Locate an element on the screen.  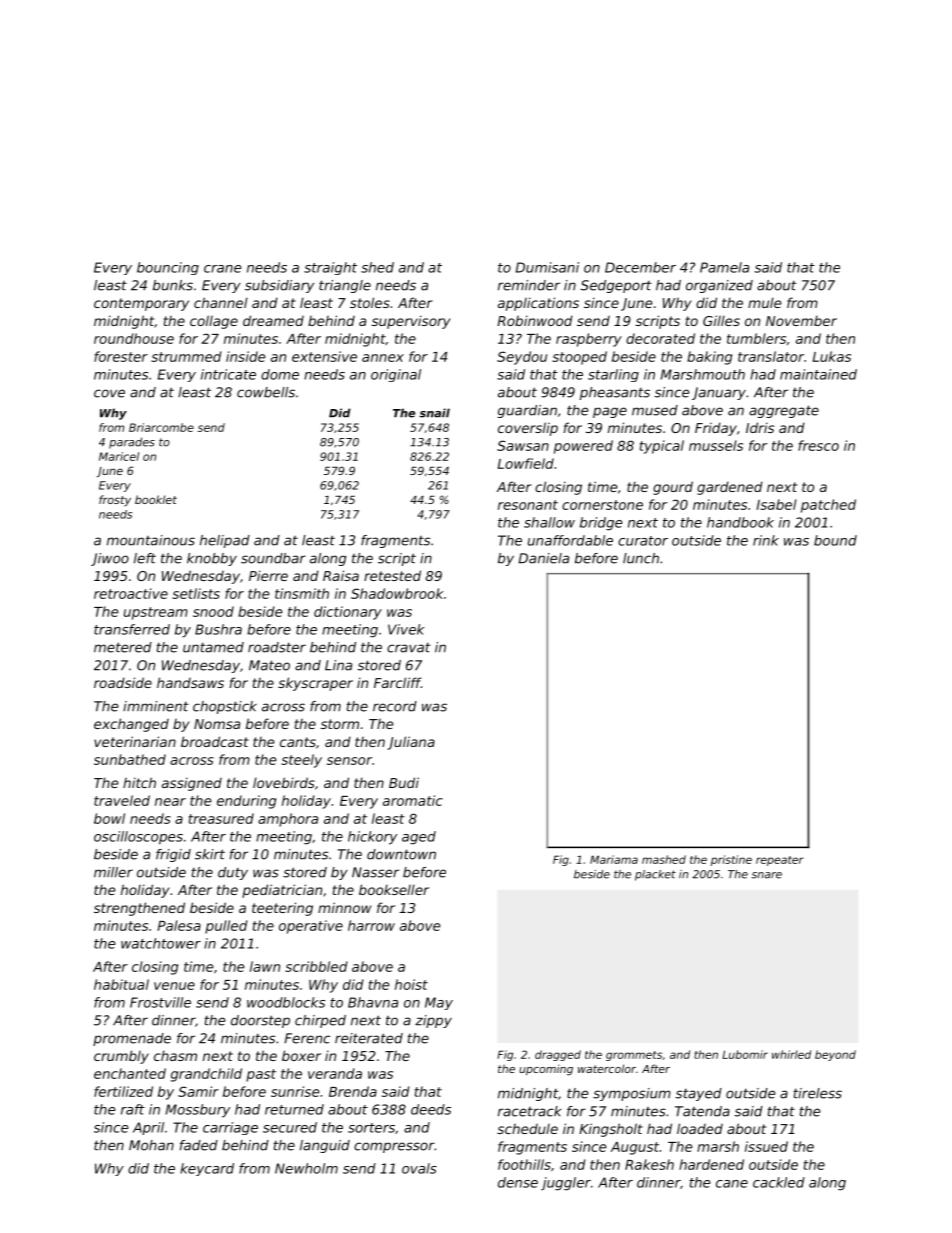
straight is located at coordinates (330, 268).
